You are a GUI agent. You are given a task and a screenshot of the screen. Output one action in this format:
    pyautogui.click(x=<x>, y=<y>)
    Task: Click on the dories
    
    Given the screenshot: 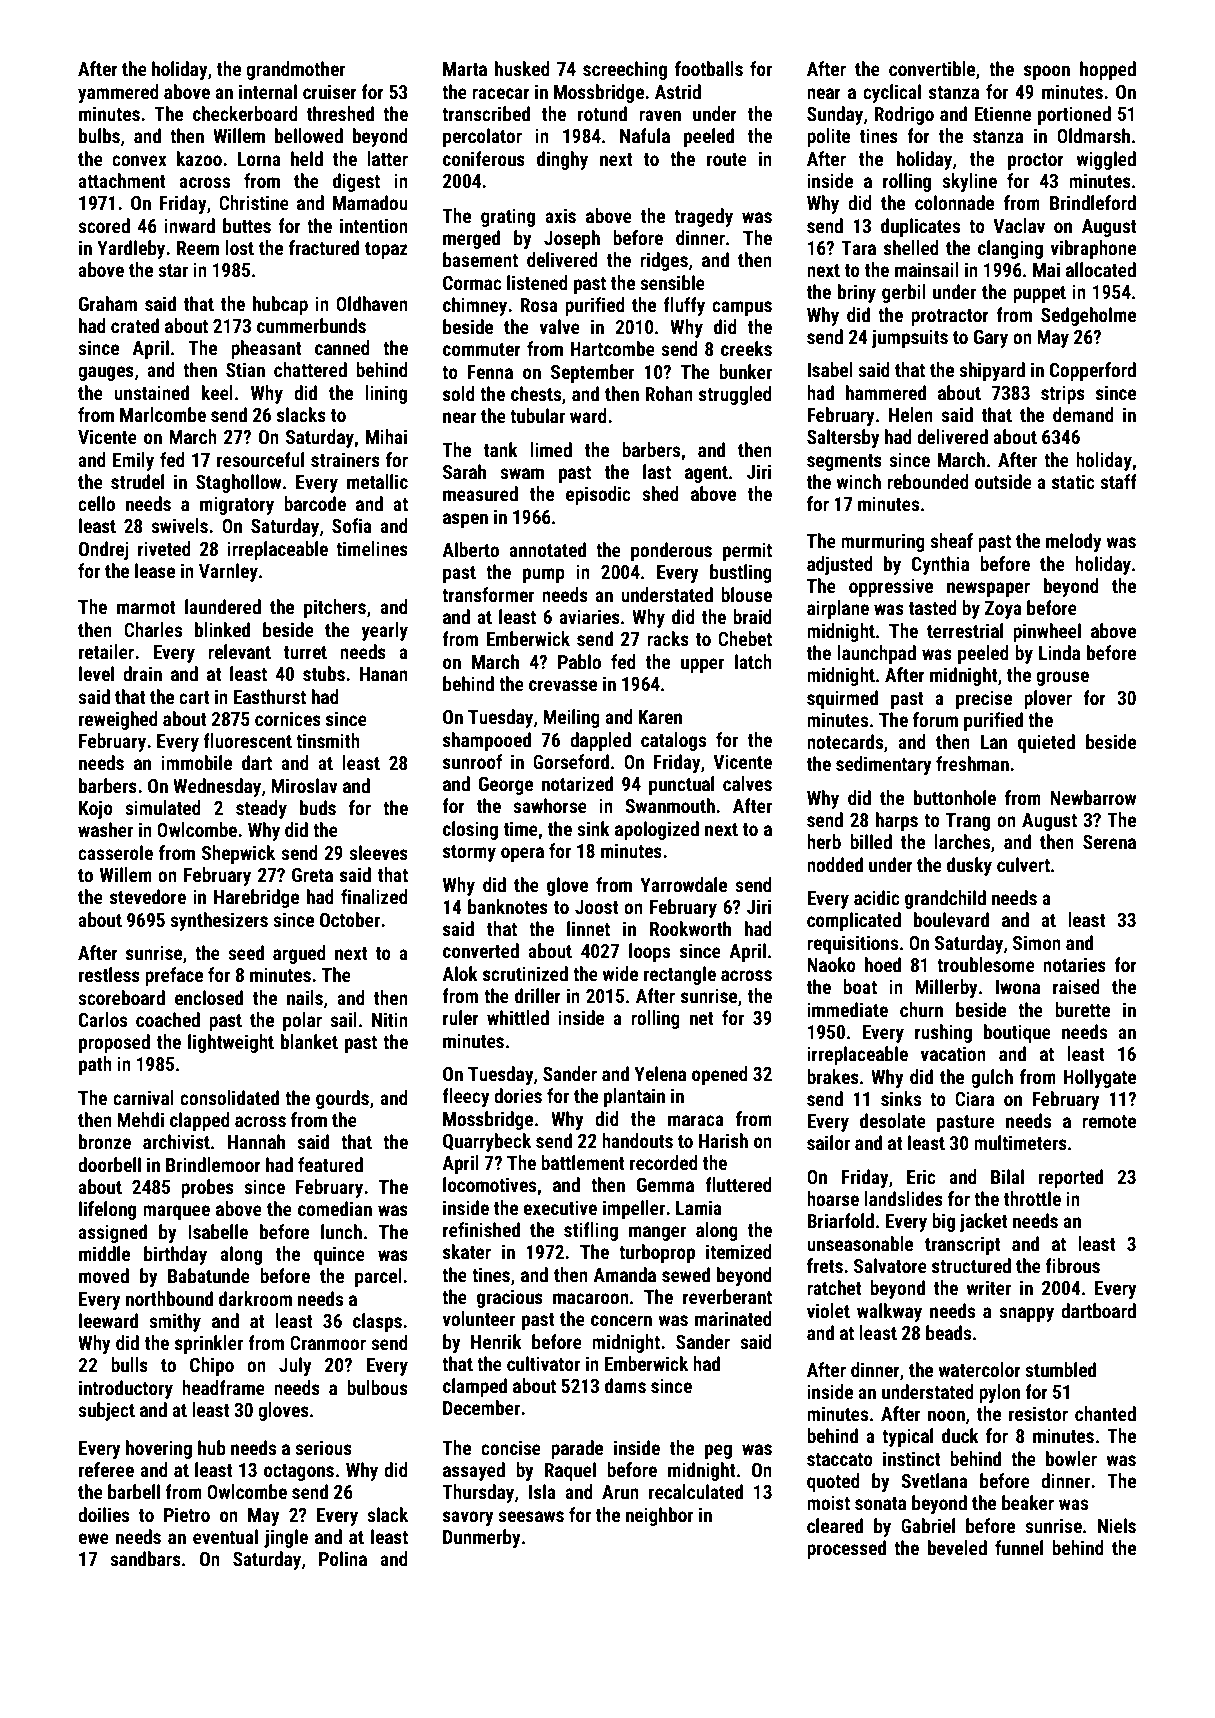 What is the action you would take?
    pyautogui.click(x=518, y=1095)
